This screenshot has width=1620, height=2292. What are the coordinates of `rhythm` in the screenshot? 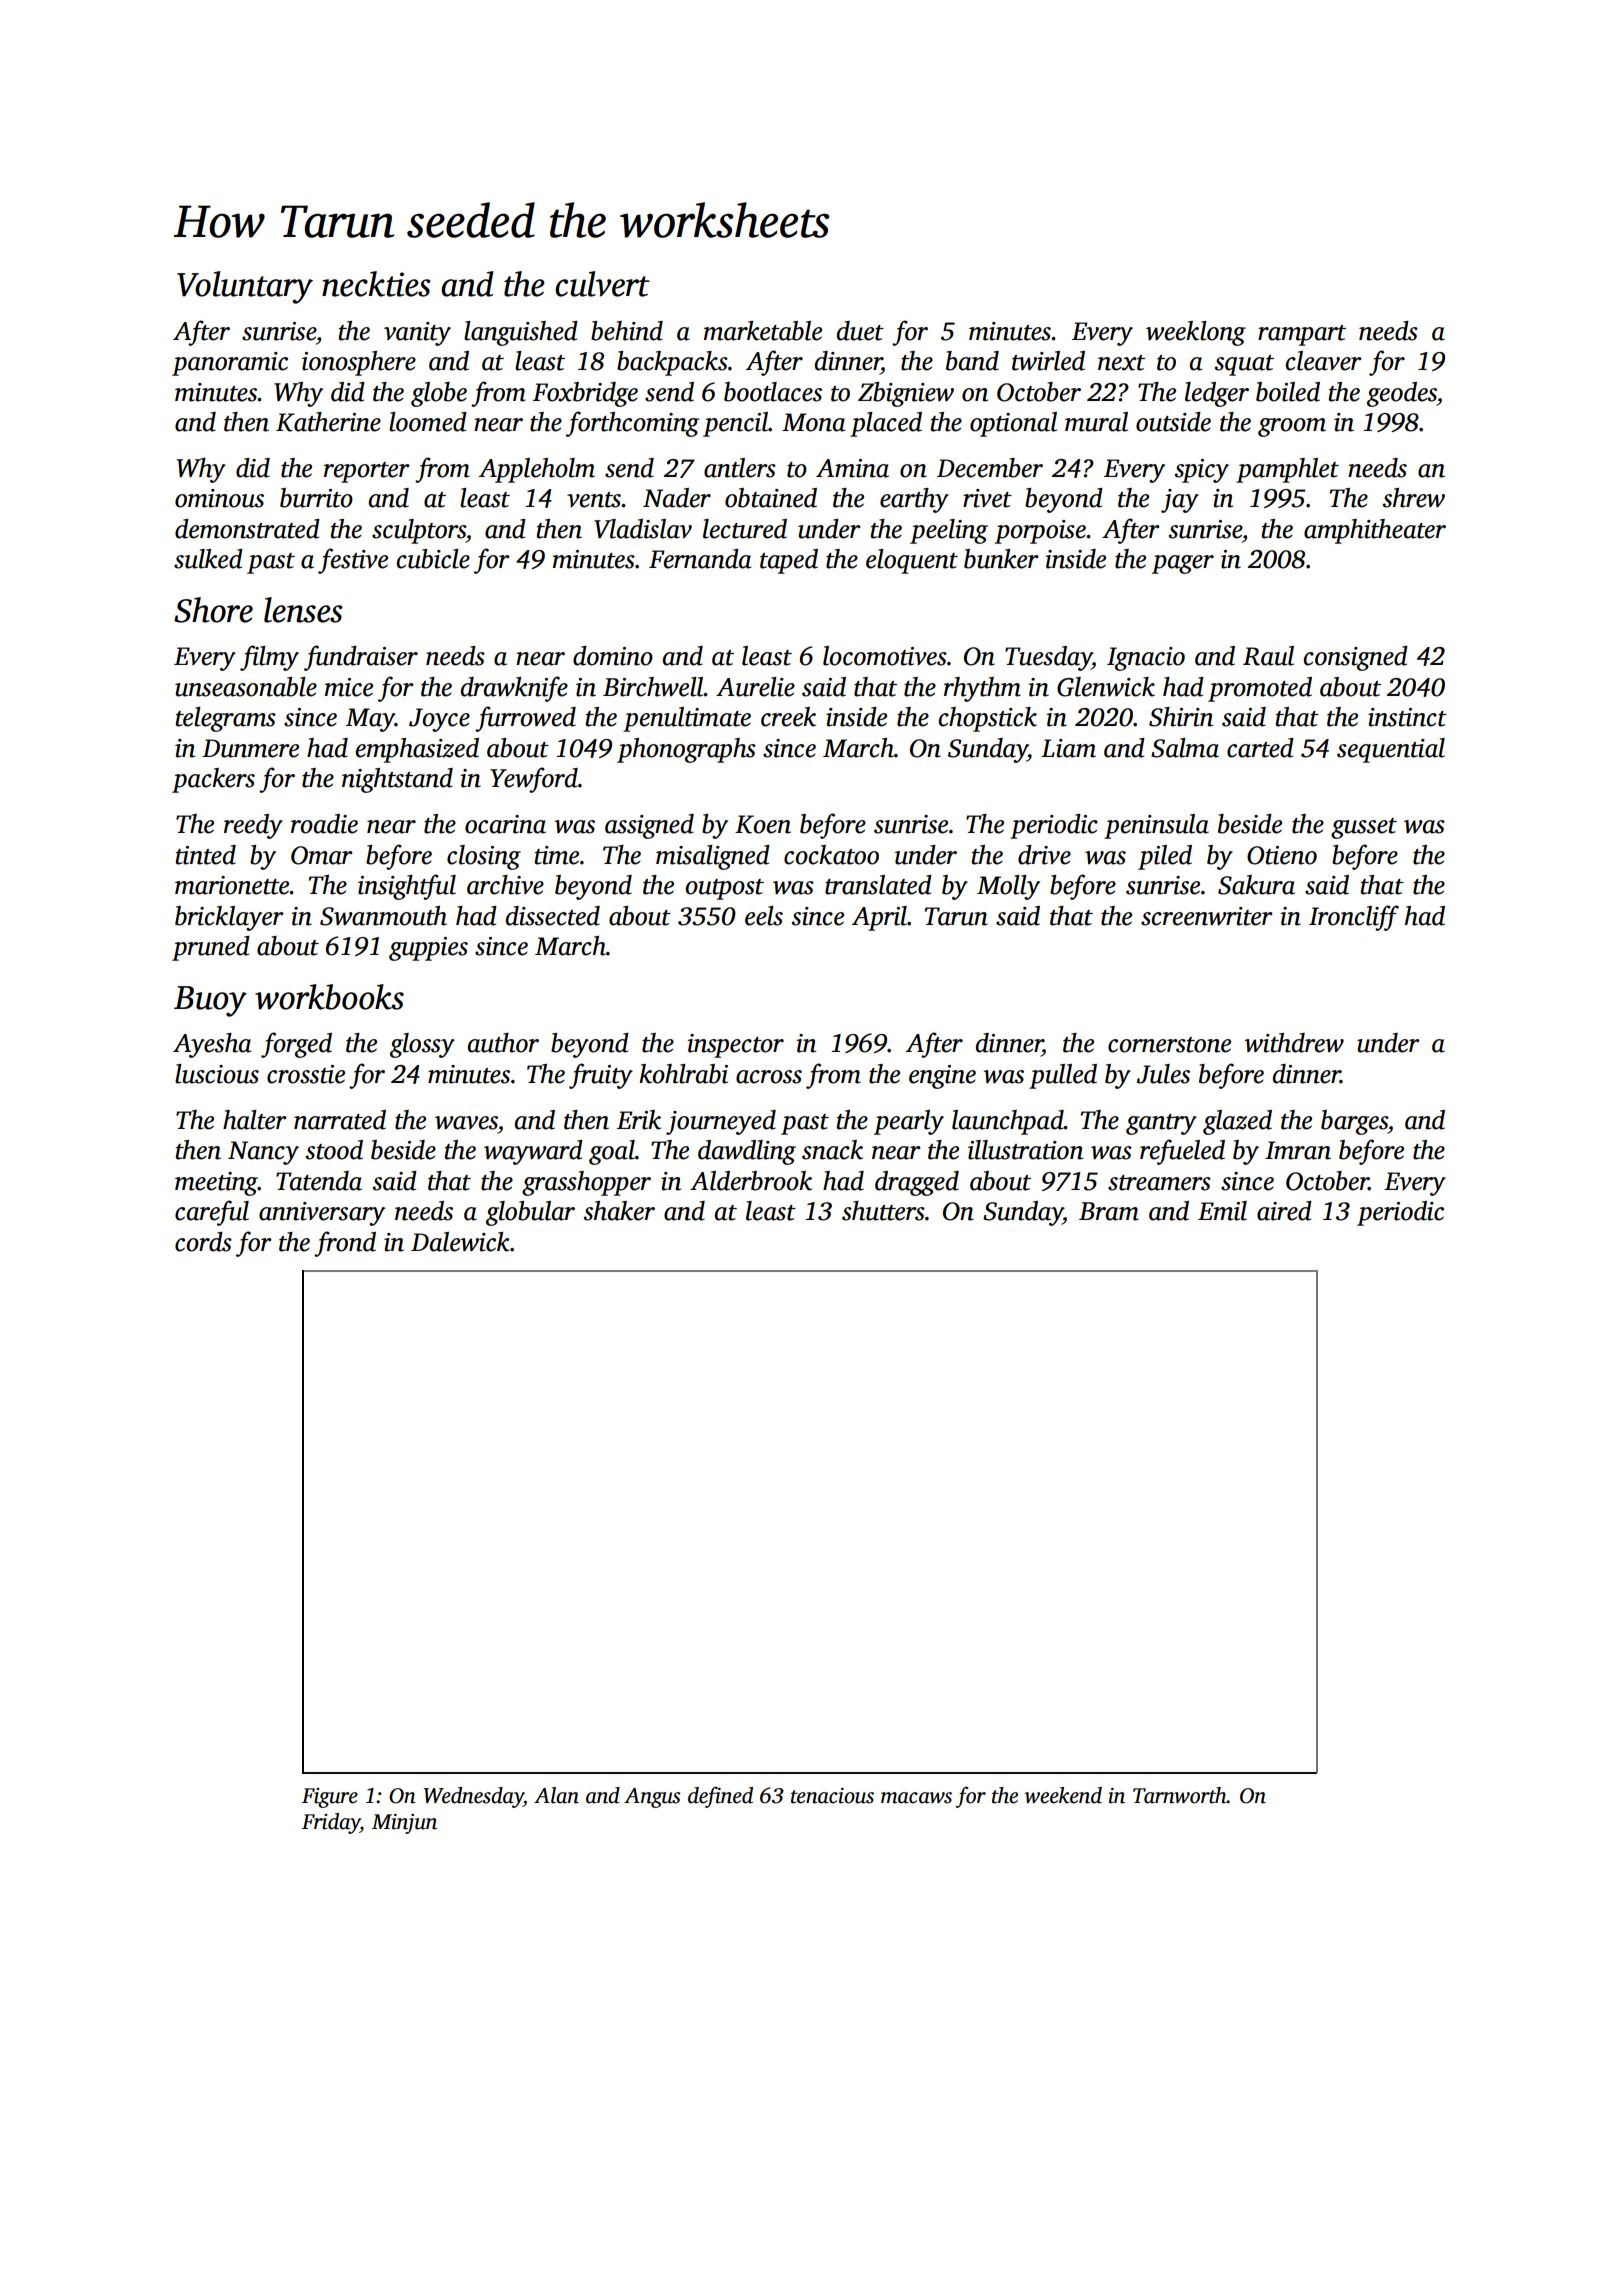 It's located at (982, 689).
